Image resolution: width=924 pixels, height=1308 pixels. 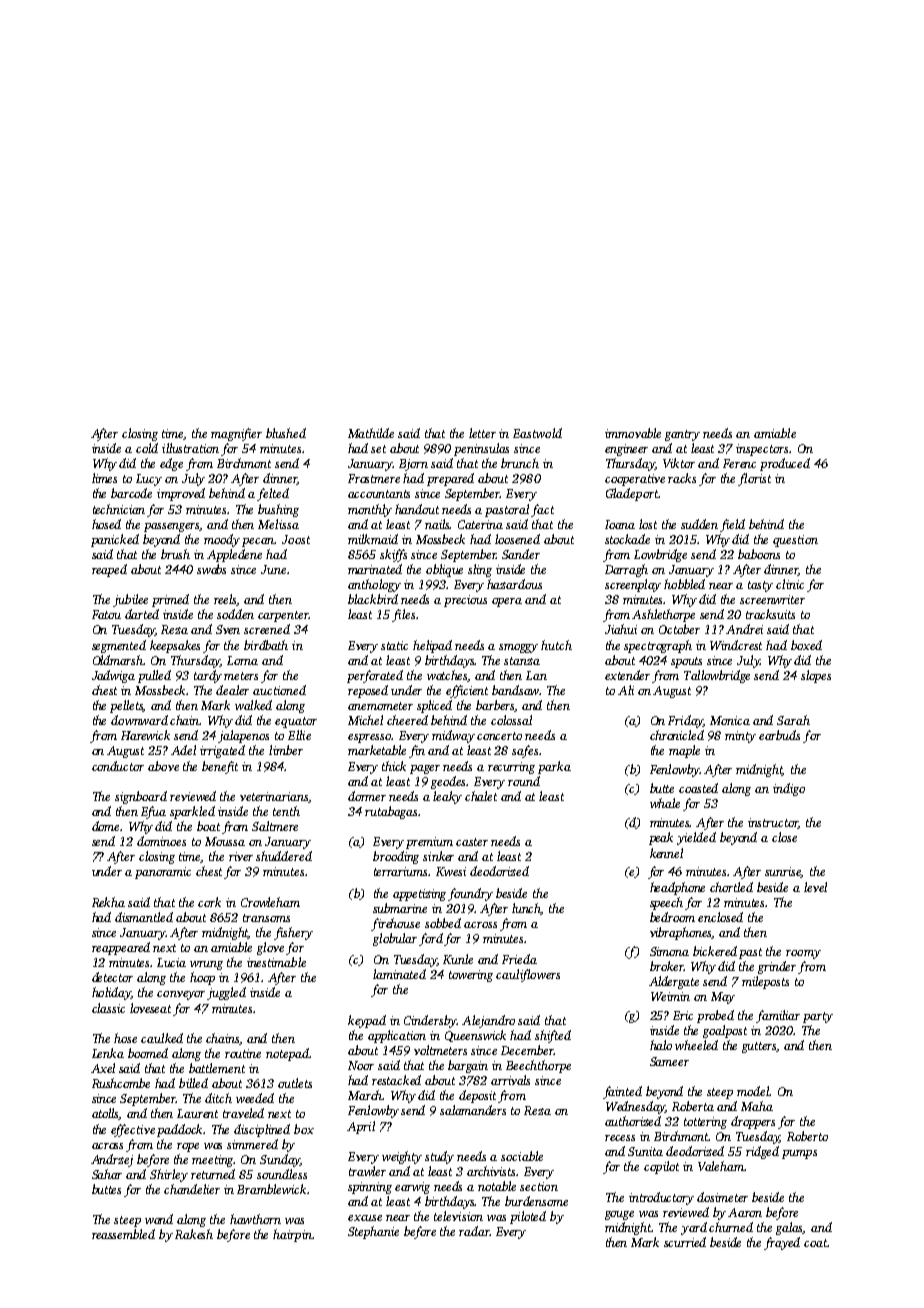 What do you see at coordinates (236, 434) in the screenshot?
I see `magnifier` at bounding box center [236, 434].
